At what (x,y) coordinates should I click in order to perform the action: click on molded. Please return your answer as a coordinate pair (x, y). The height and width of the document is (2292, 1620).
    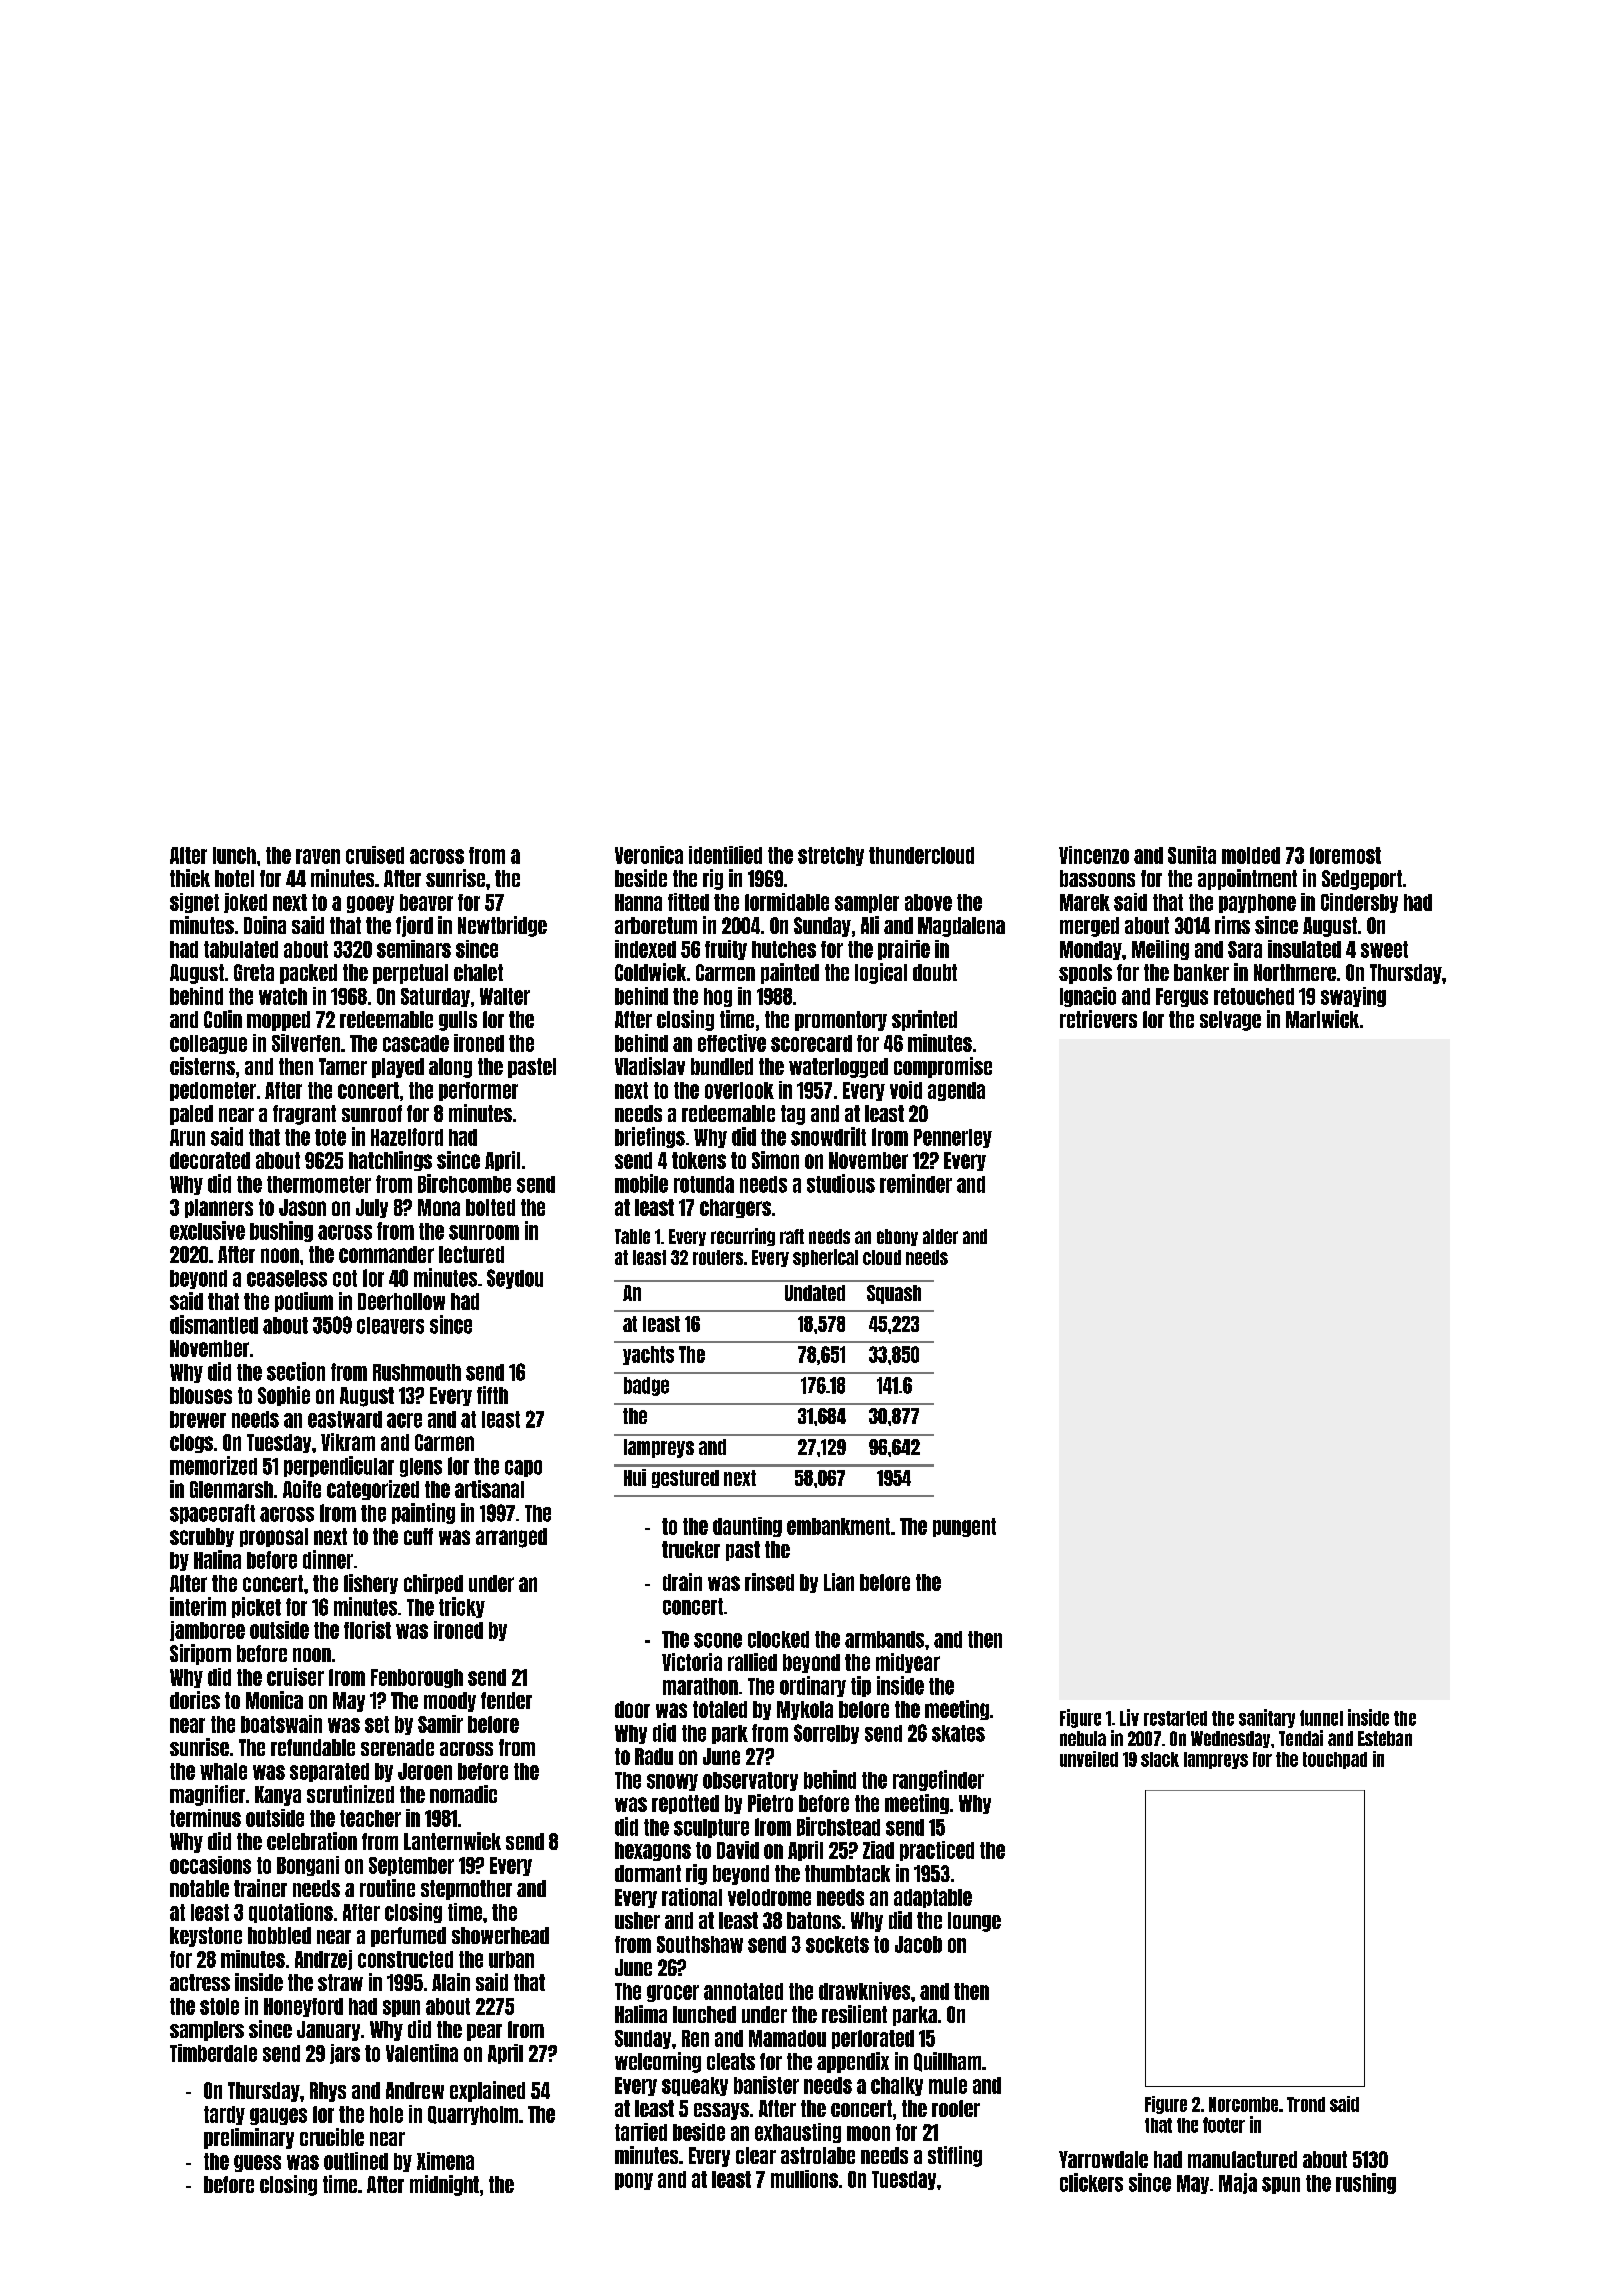
    Looking at the image, I should click on (1251, 855).
